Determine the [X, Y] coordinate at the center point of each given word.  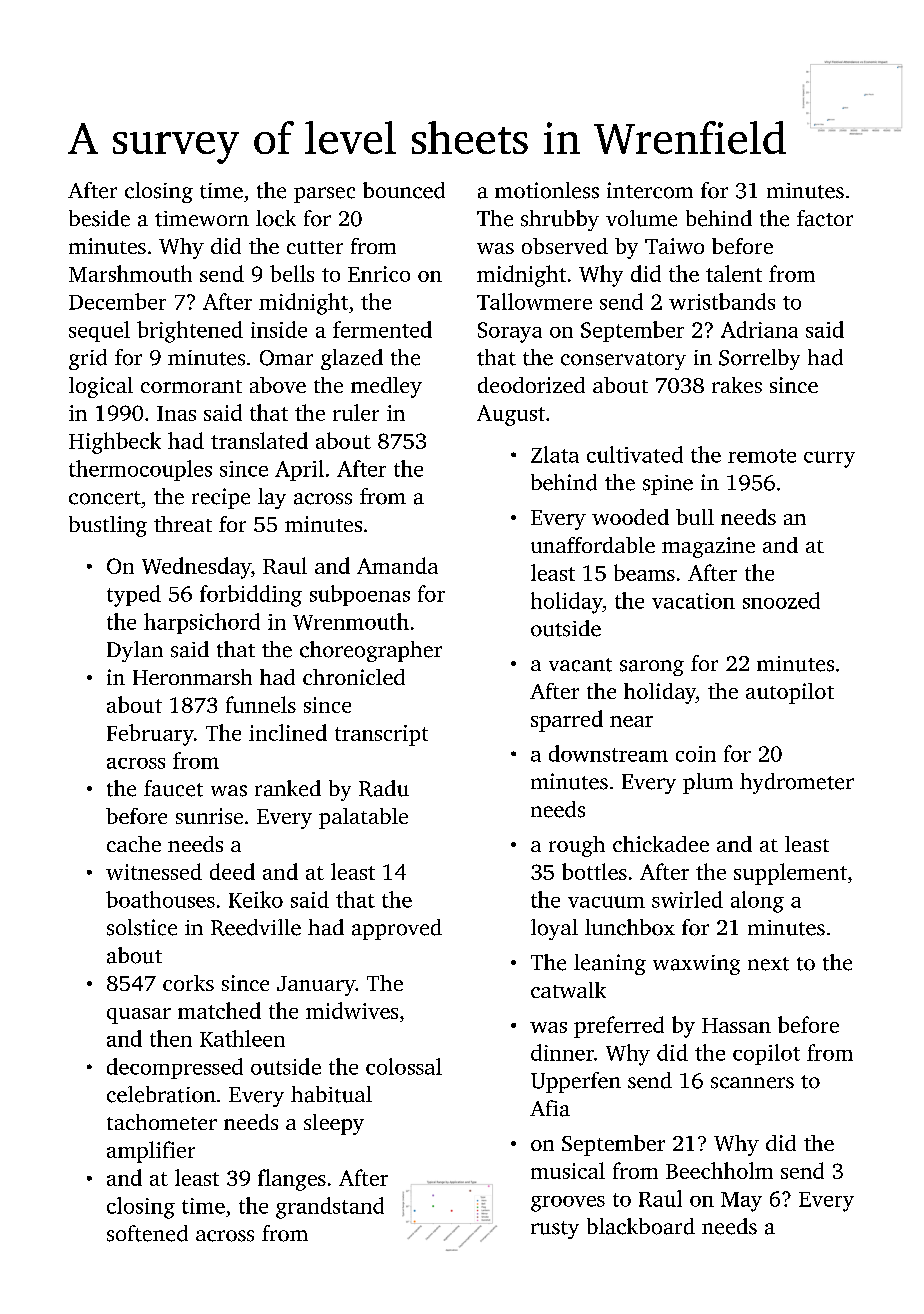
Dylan [135, 651]
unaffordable [593, 545]
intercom [650, 190]
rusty [555, 1230]
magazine [708, 547]
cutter [315, 247]
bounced [404, 190]
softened [147, 1233]
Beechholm [719, 1170]
